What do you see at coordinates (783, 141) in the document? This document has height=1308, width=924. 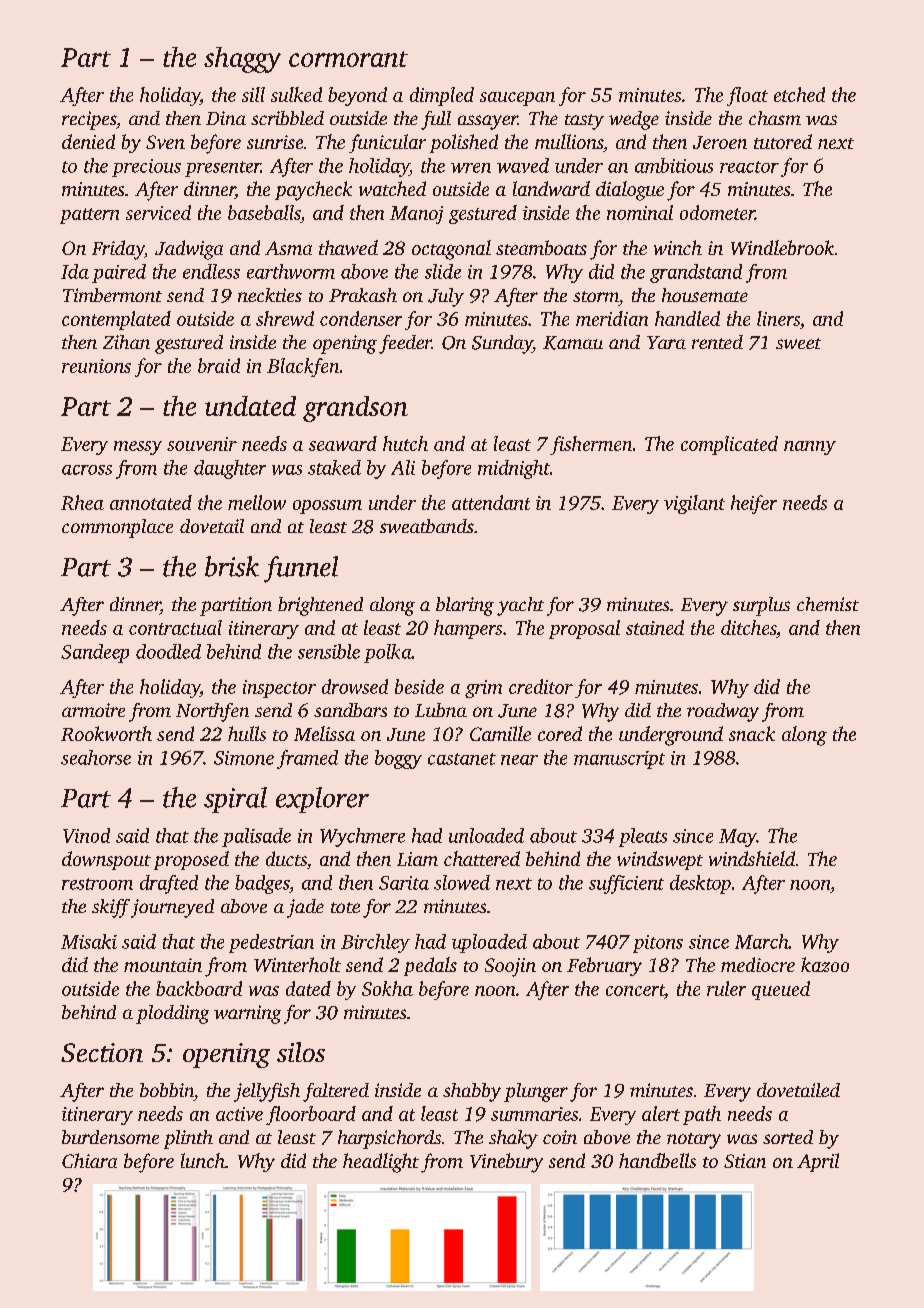 I see `tutored` at bounding box center [783, 141].
